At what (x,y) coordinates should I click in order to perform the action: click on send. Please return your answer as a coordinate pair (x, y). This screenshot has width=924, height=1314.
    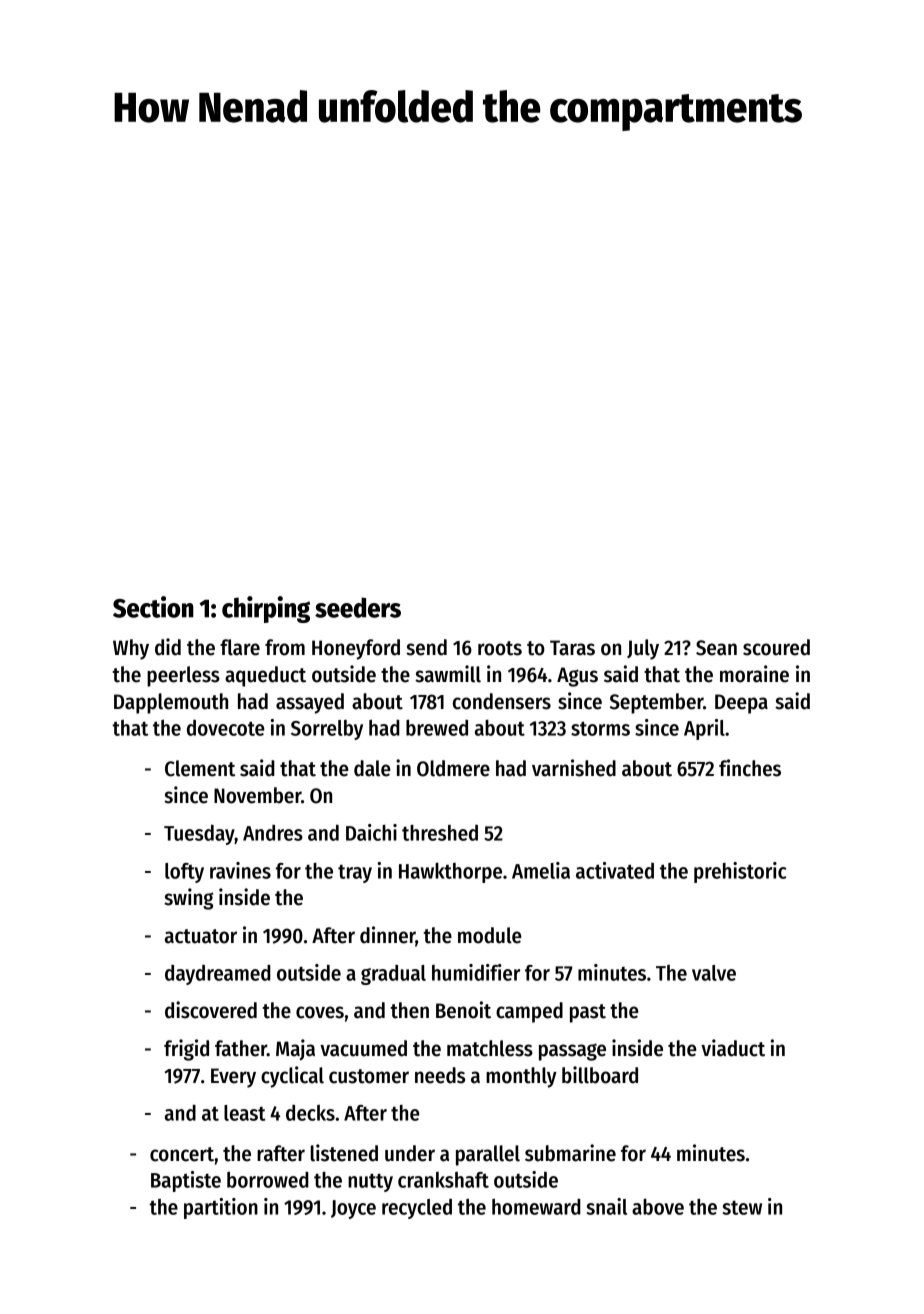
    Looking at the image, I should click on (426, 647).
